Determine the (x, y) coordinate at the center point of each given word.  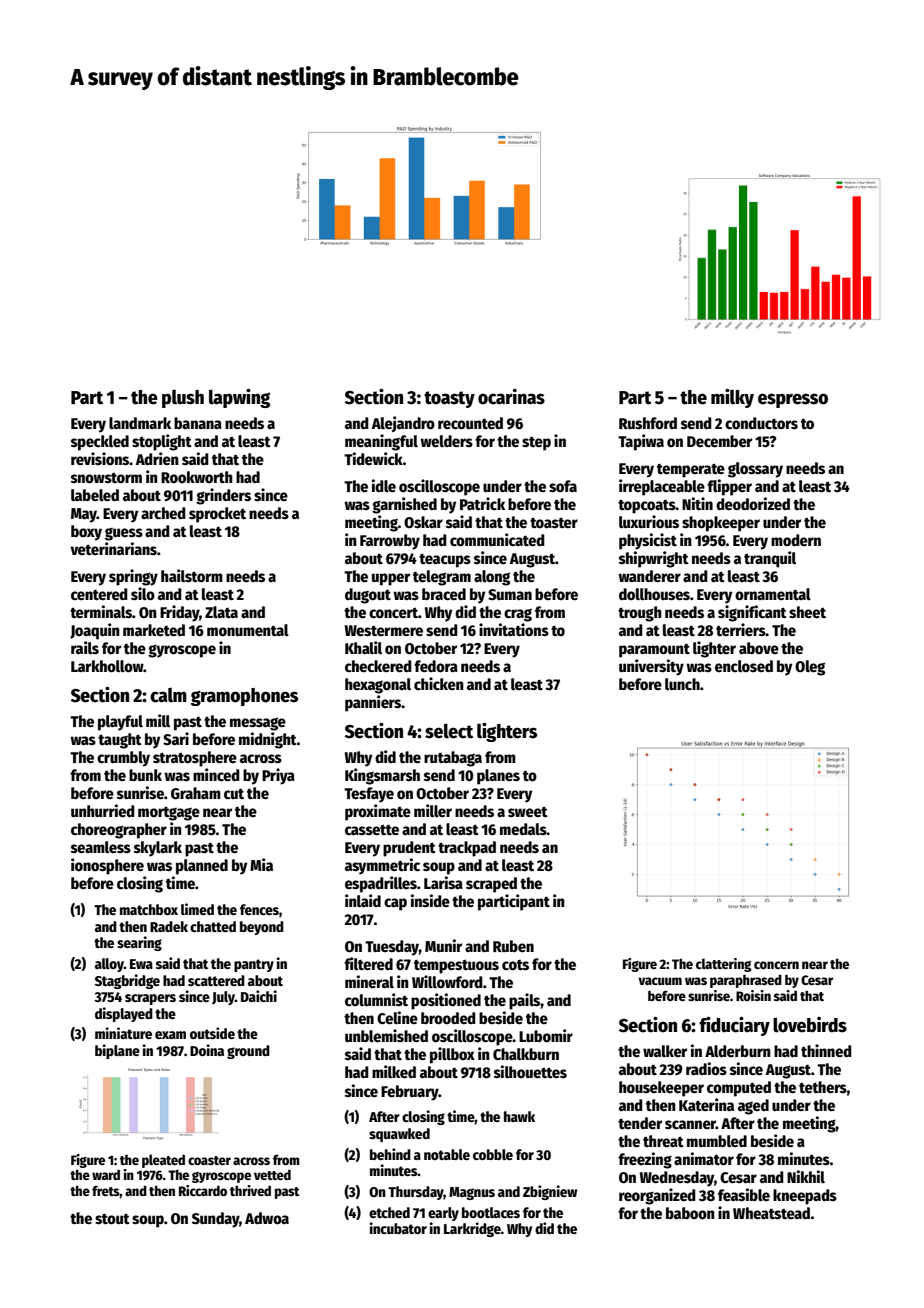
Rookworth (197, 477)
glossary (755, 470)
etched (389, 1212)
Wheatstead (771, 1213)
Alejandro (403, 424)
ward (106, 1175)
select (449, 731)
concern (776, 965)
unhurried (103, 811)
